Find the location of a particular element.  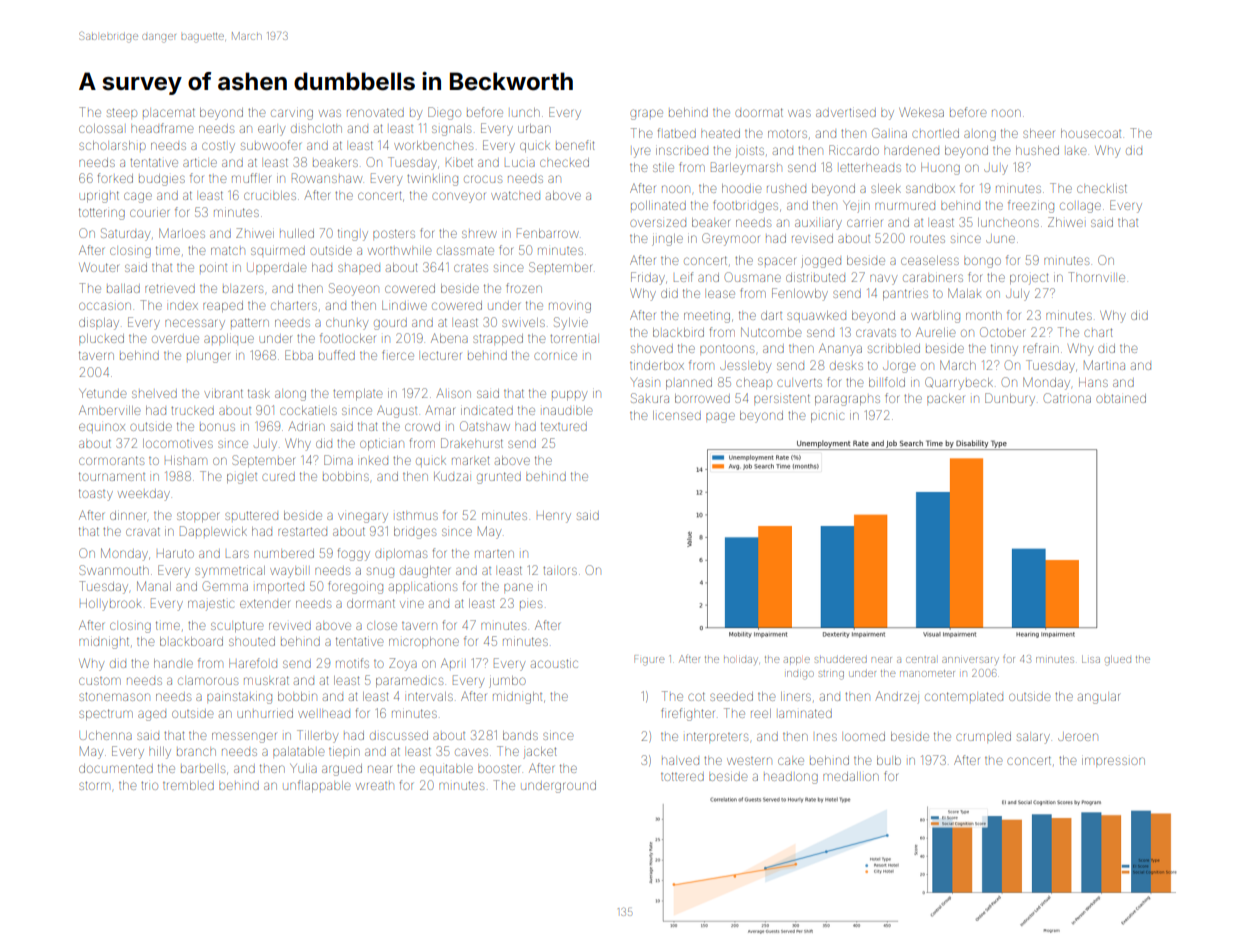

occasion is located at coordinates (105, 306).
